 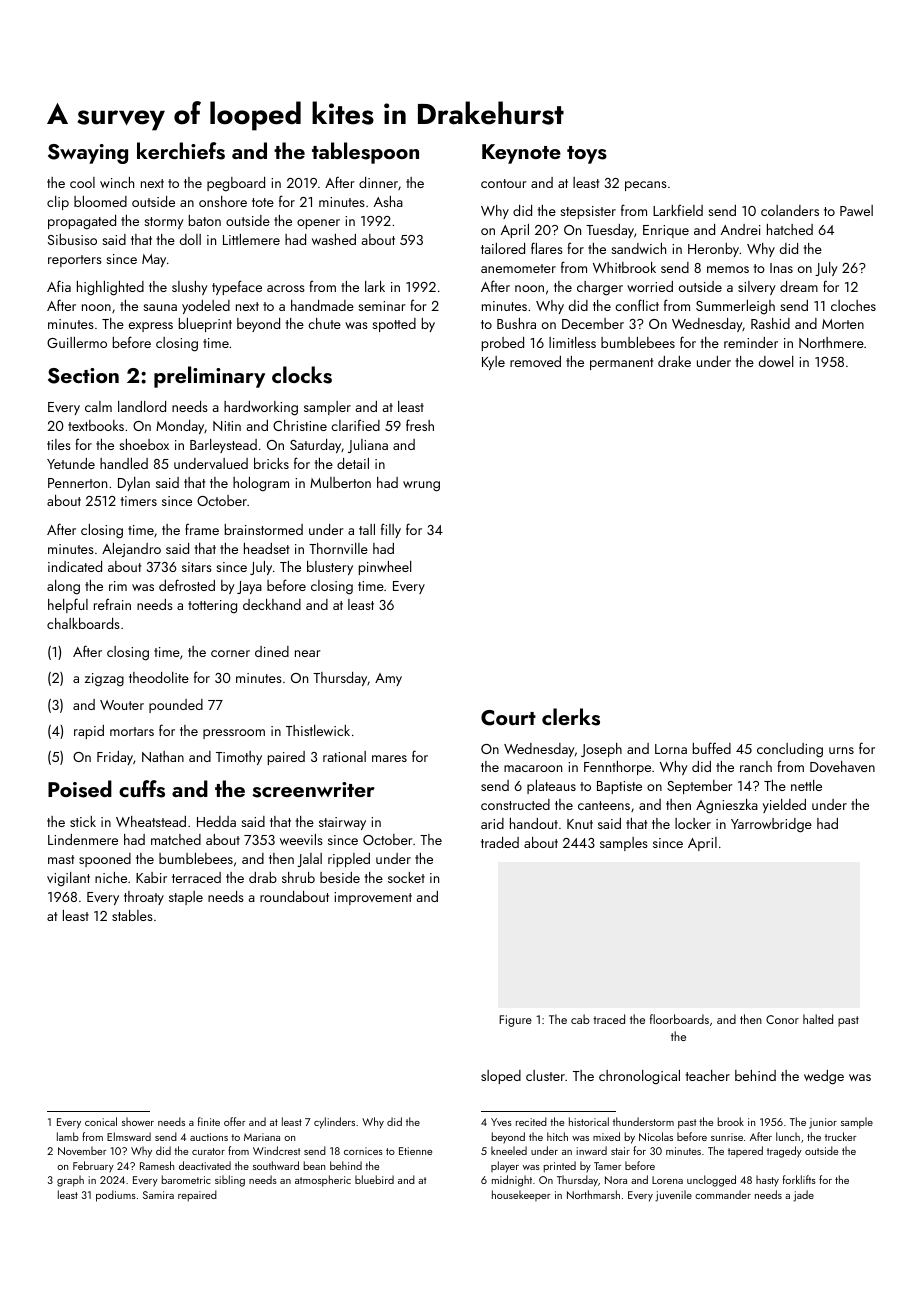 I want to click on offer, so click(x=234, y=1121).
